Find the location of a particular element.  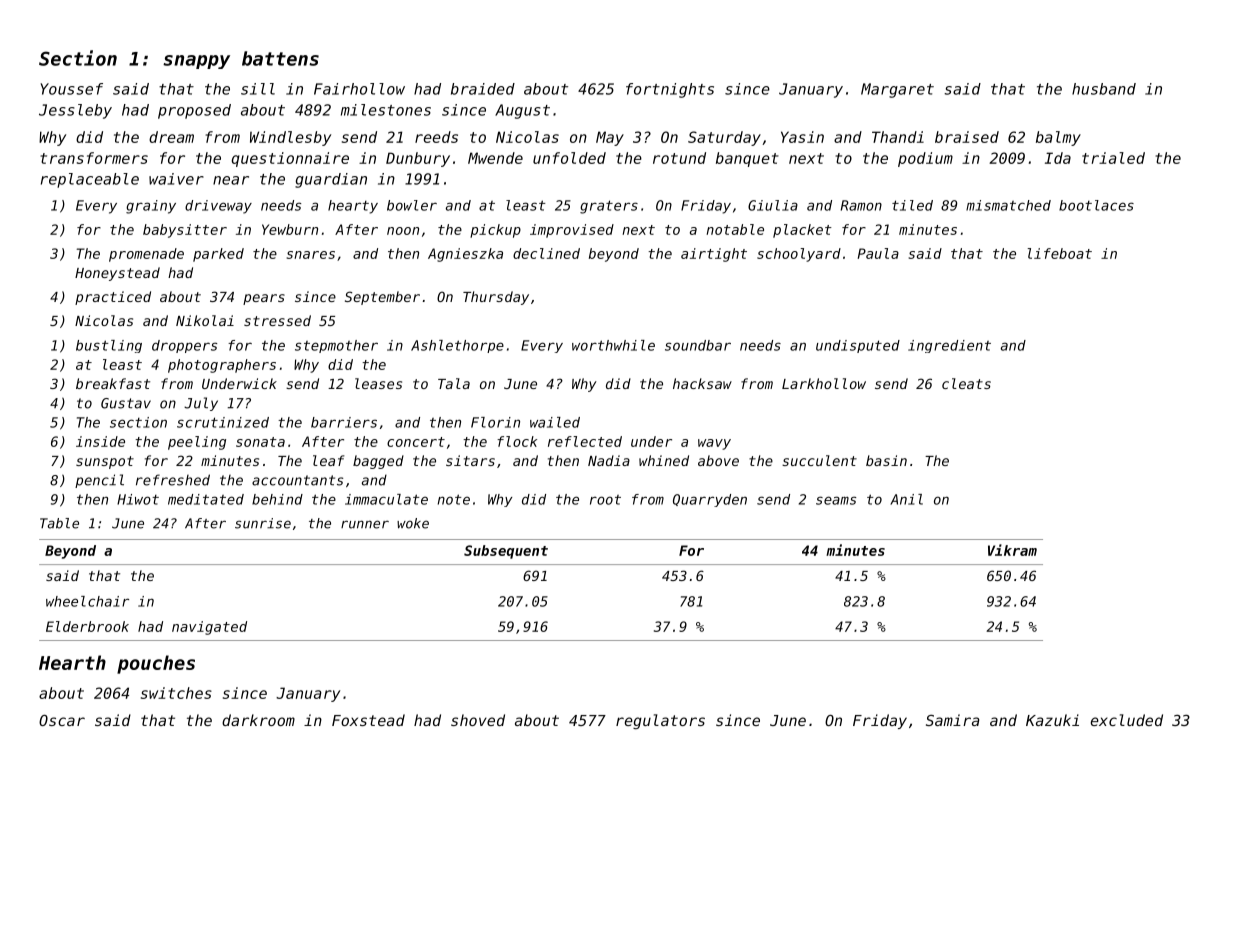

wailed is located at coordinates (555, 422).
